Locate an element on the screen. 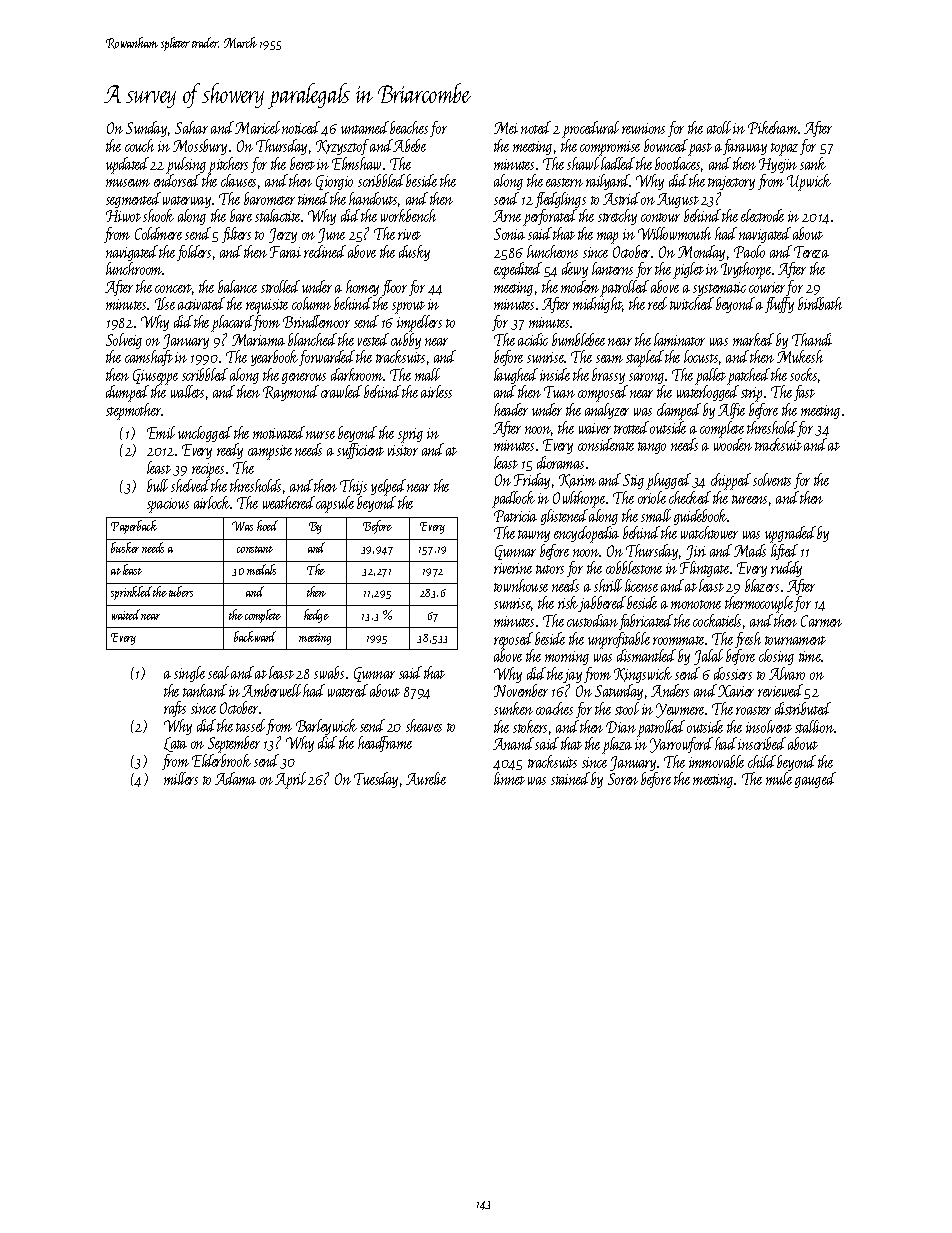 Image resolution: width=952 pixels, height=1233 pixels. Adama is located at coordinates (235, 778).
